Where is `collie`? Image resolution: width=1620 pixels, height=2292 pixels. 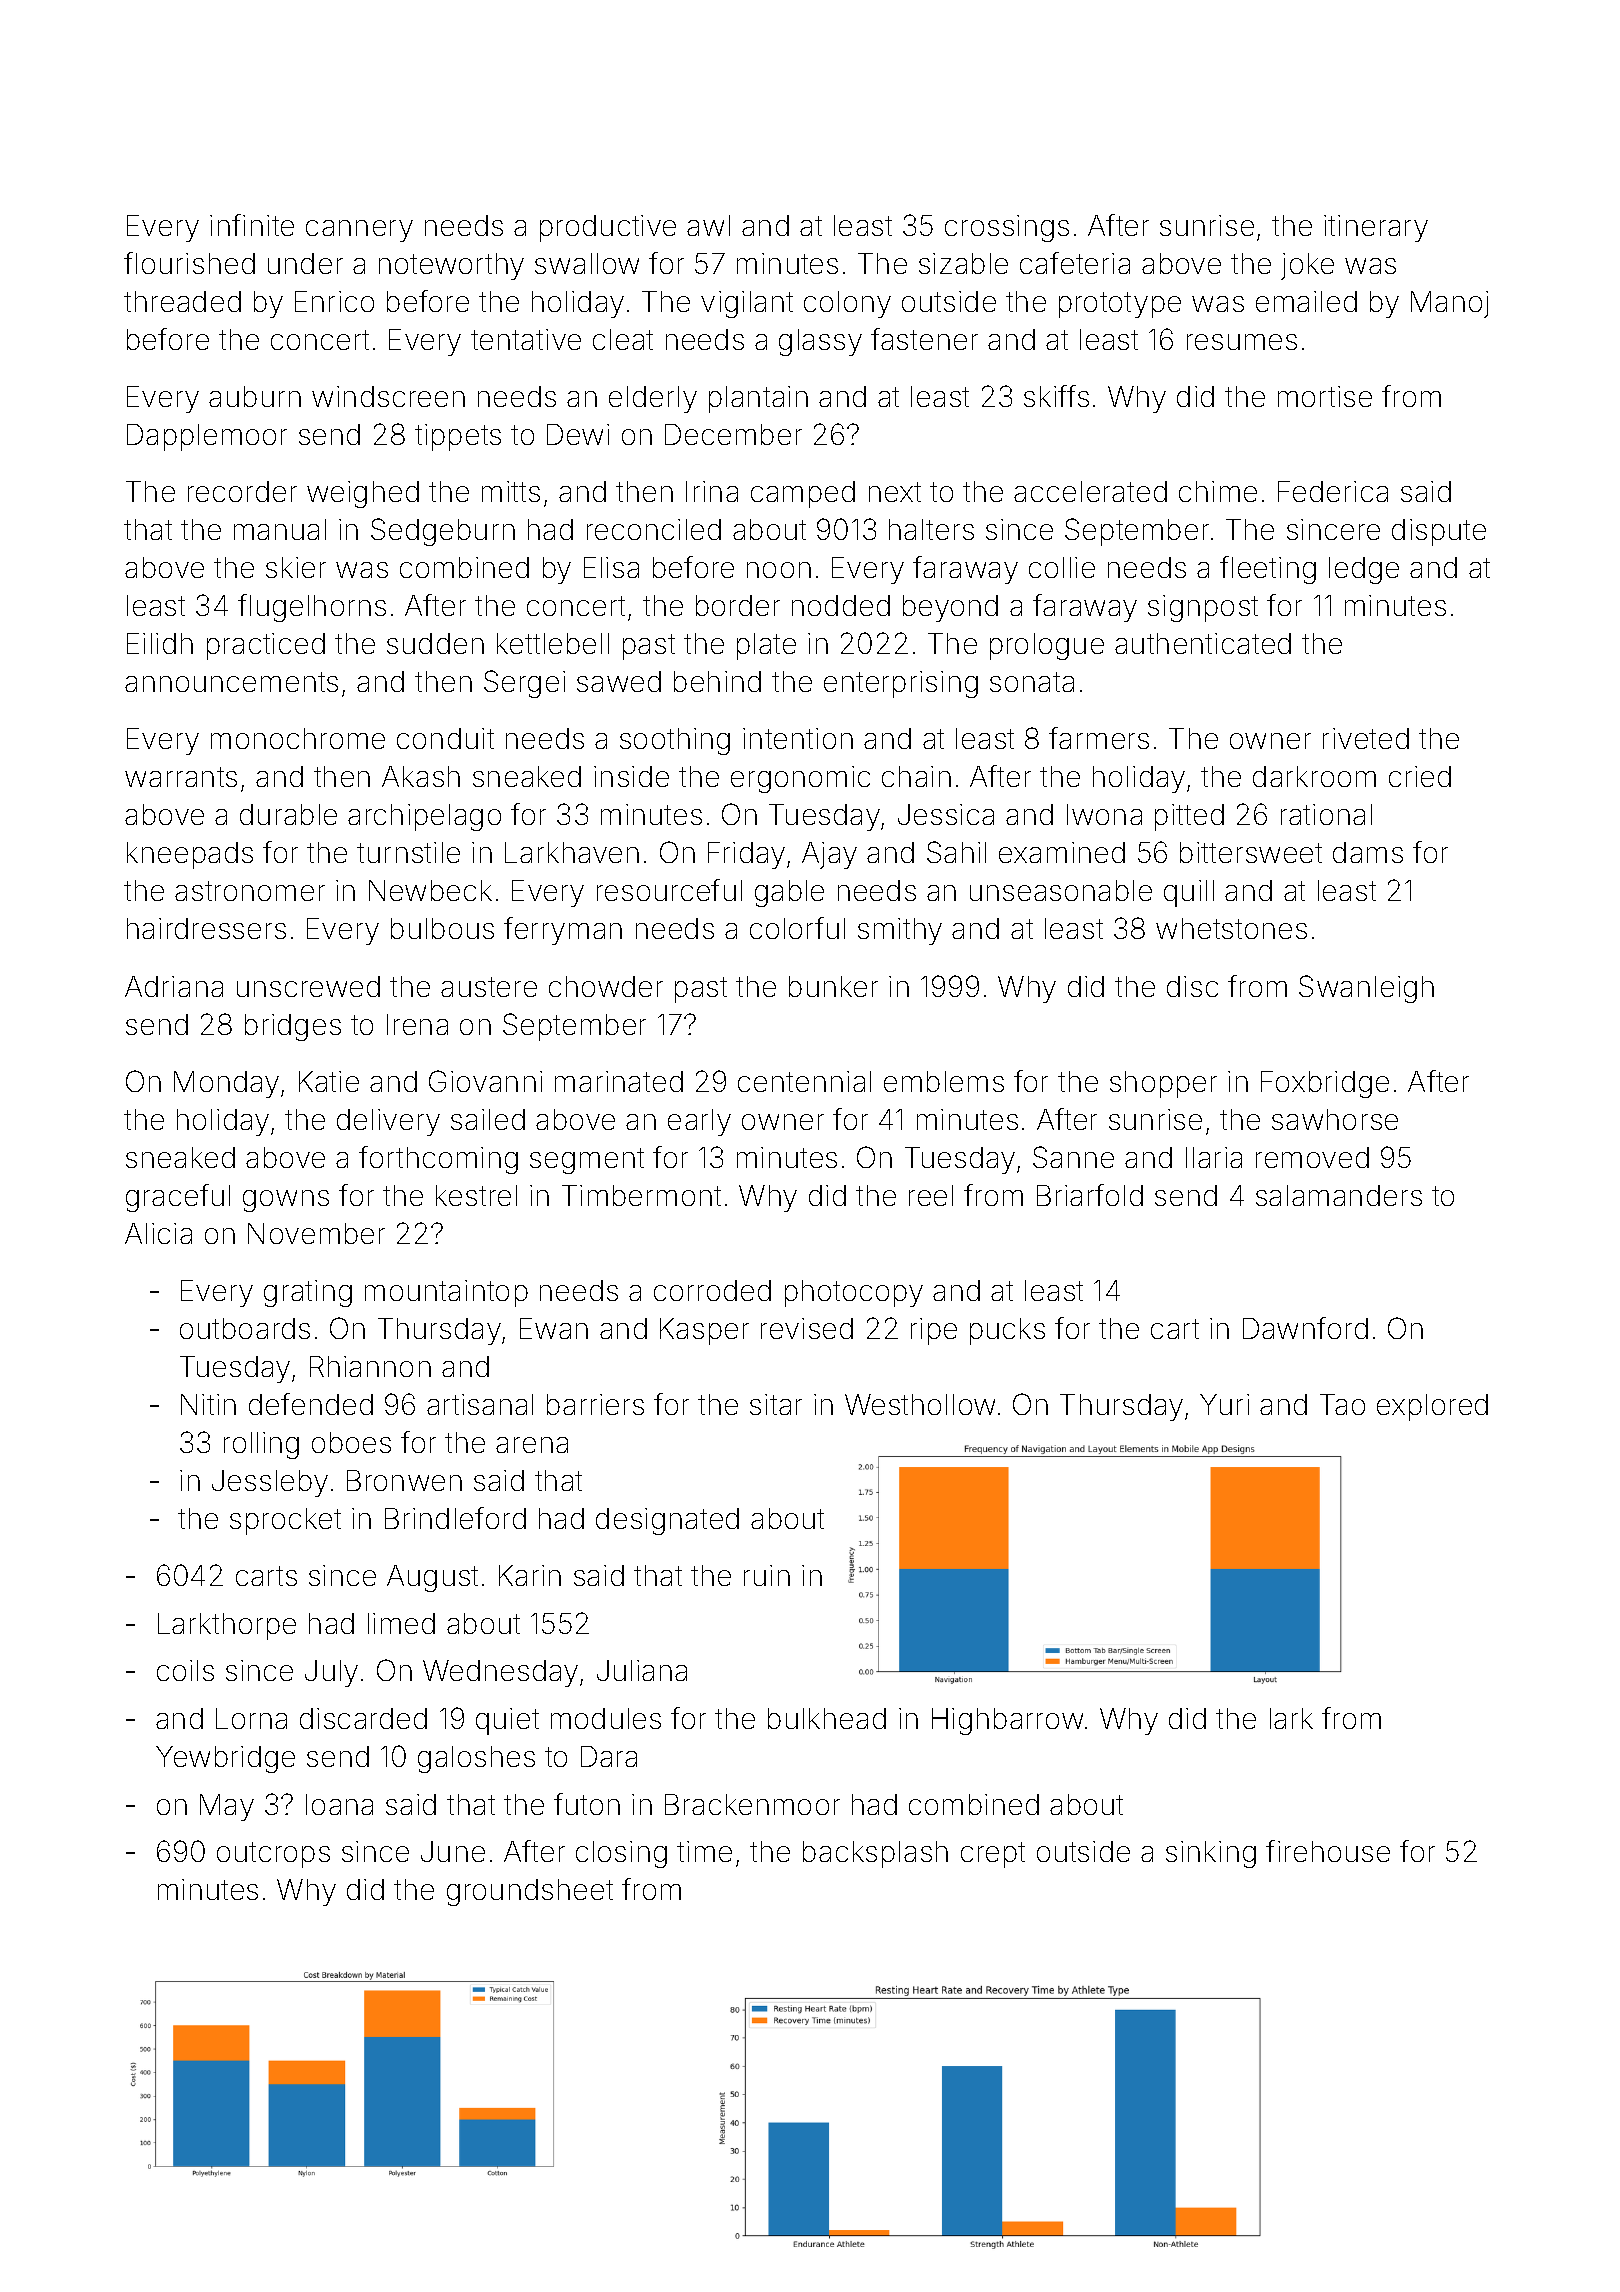
collie is located at coordinates (1062, 567).
